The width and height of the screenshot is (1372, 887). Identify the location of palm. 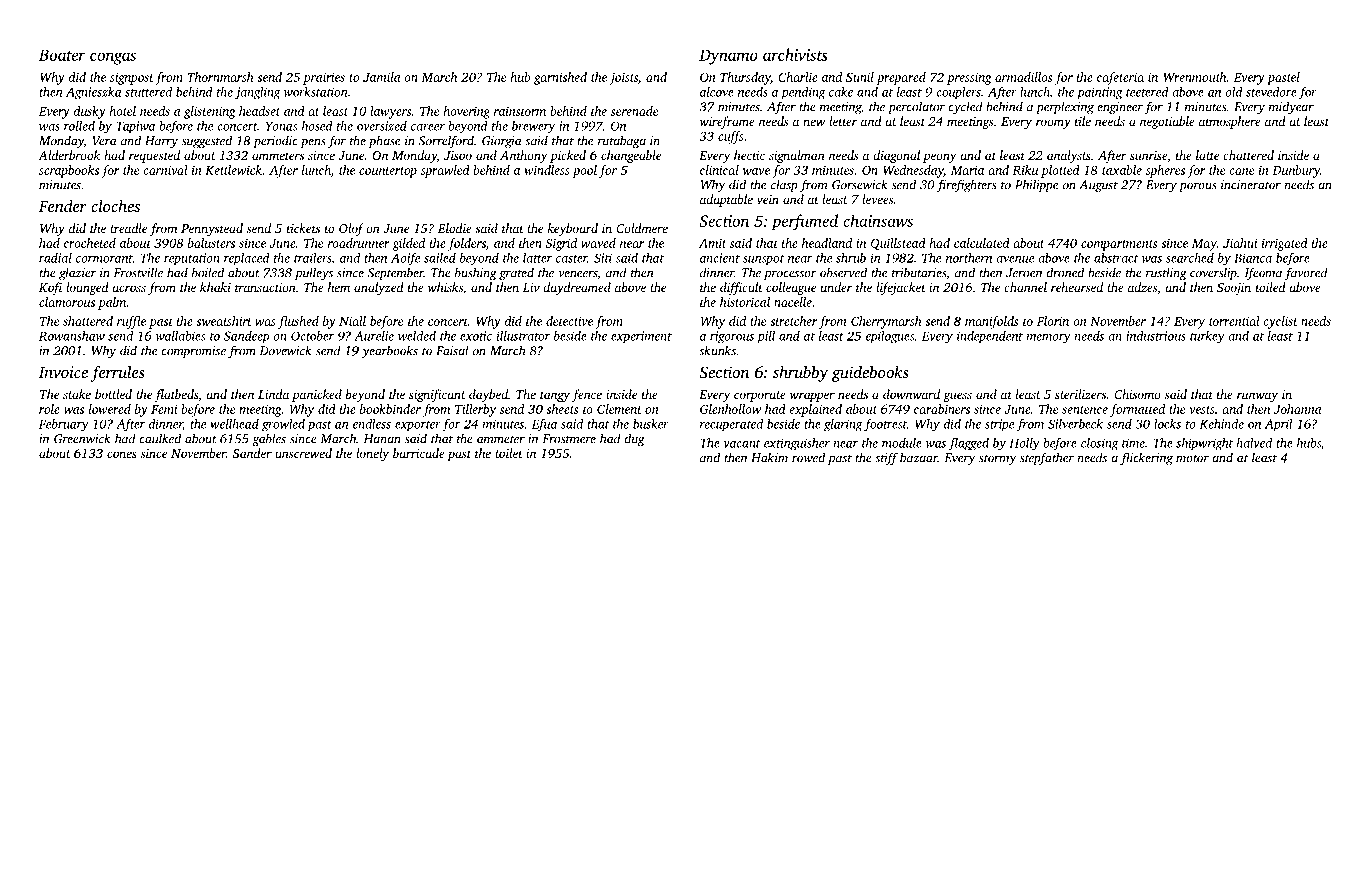
(112, 303).
